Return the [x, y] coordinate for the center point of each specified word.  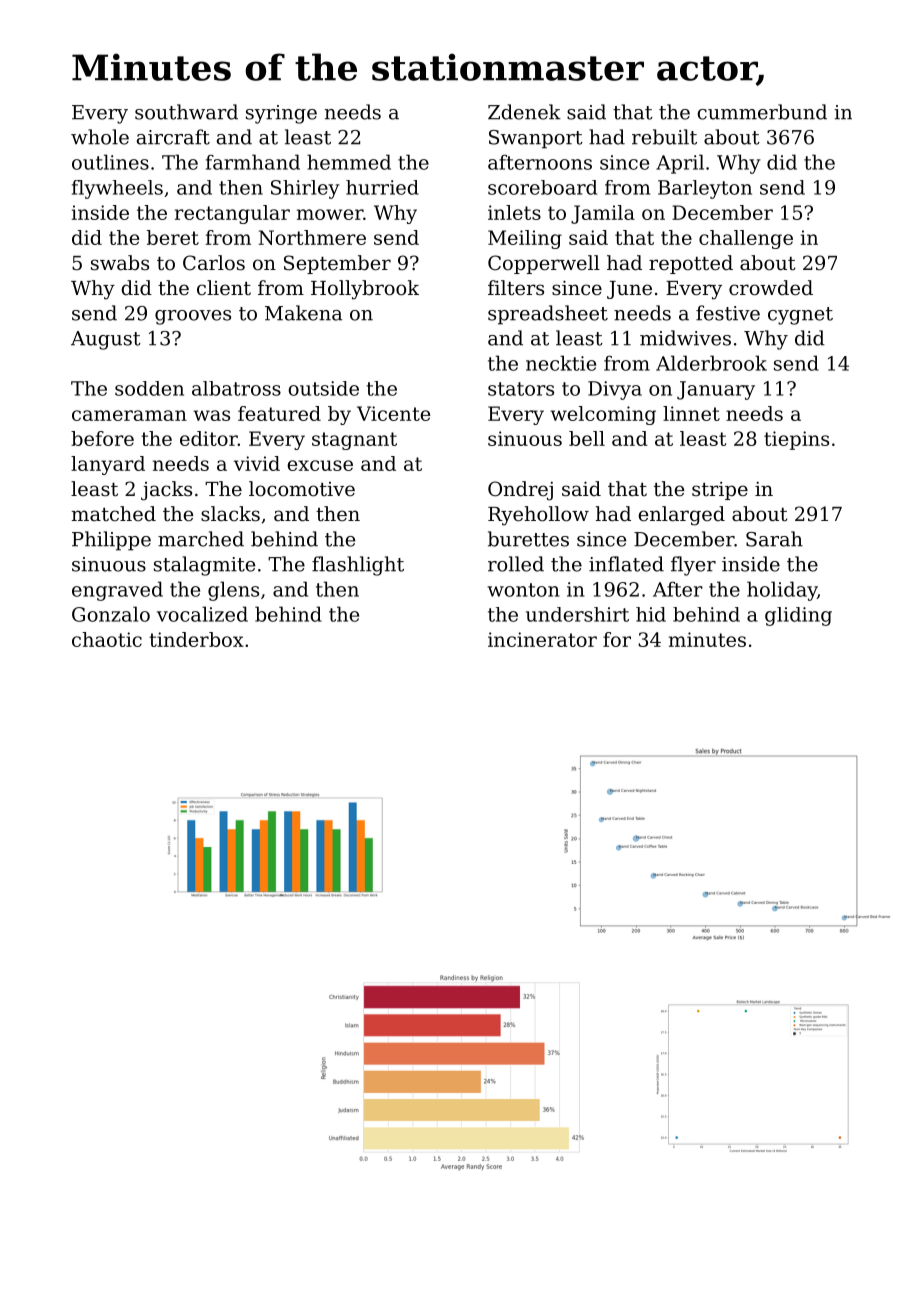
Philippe [111, 541]
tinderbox [196, 639]
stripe [720, 491]
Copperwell [544, 264]
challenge [746, 239]
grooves [193, 317]
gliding [798, 616]
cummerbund [762, 112]
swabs [120, 263]
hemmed [349, 162]
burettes [528, 539]
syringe [281, 114]
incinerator [542, 639]
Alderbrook [711, 363]
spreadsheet [548, 315]
